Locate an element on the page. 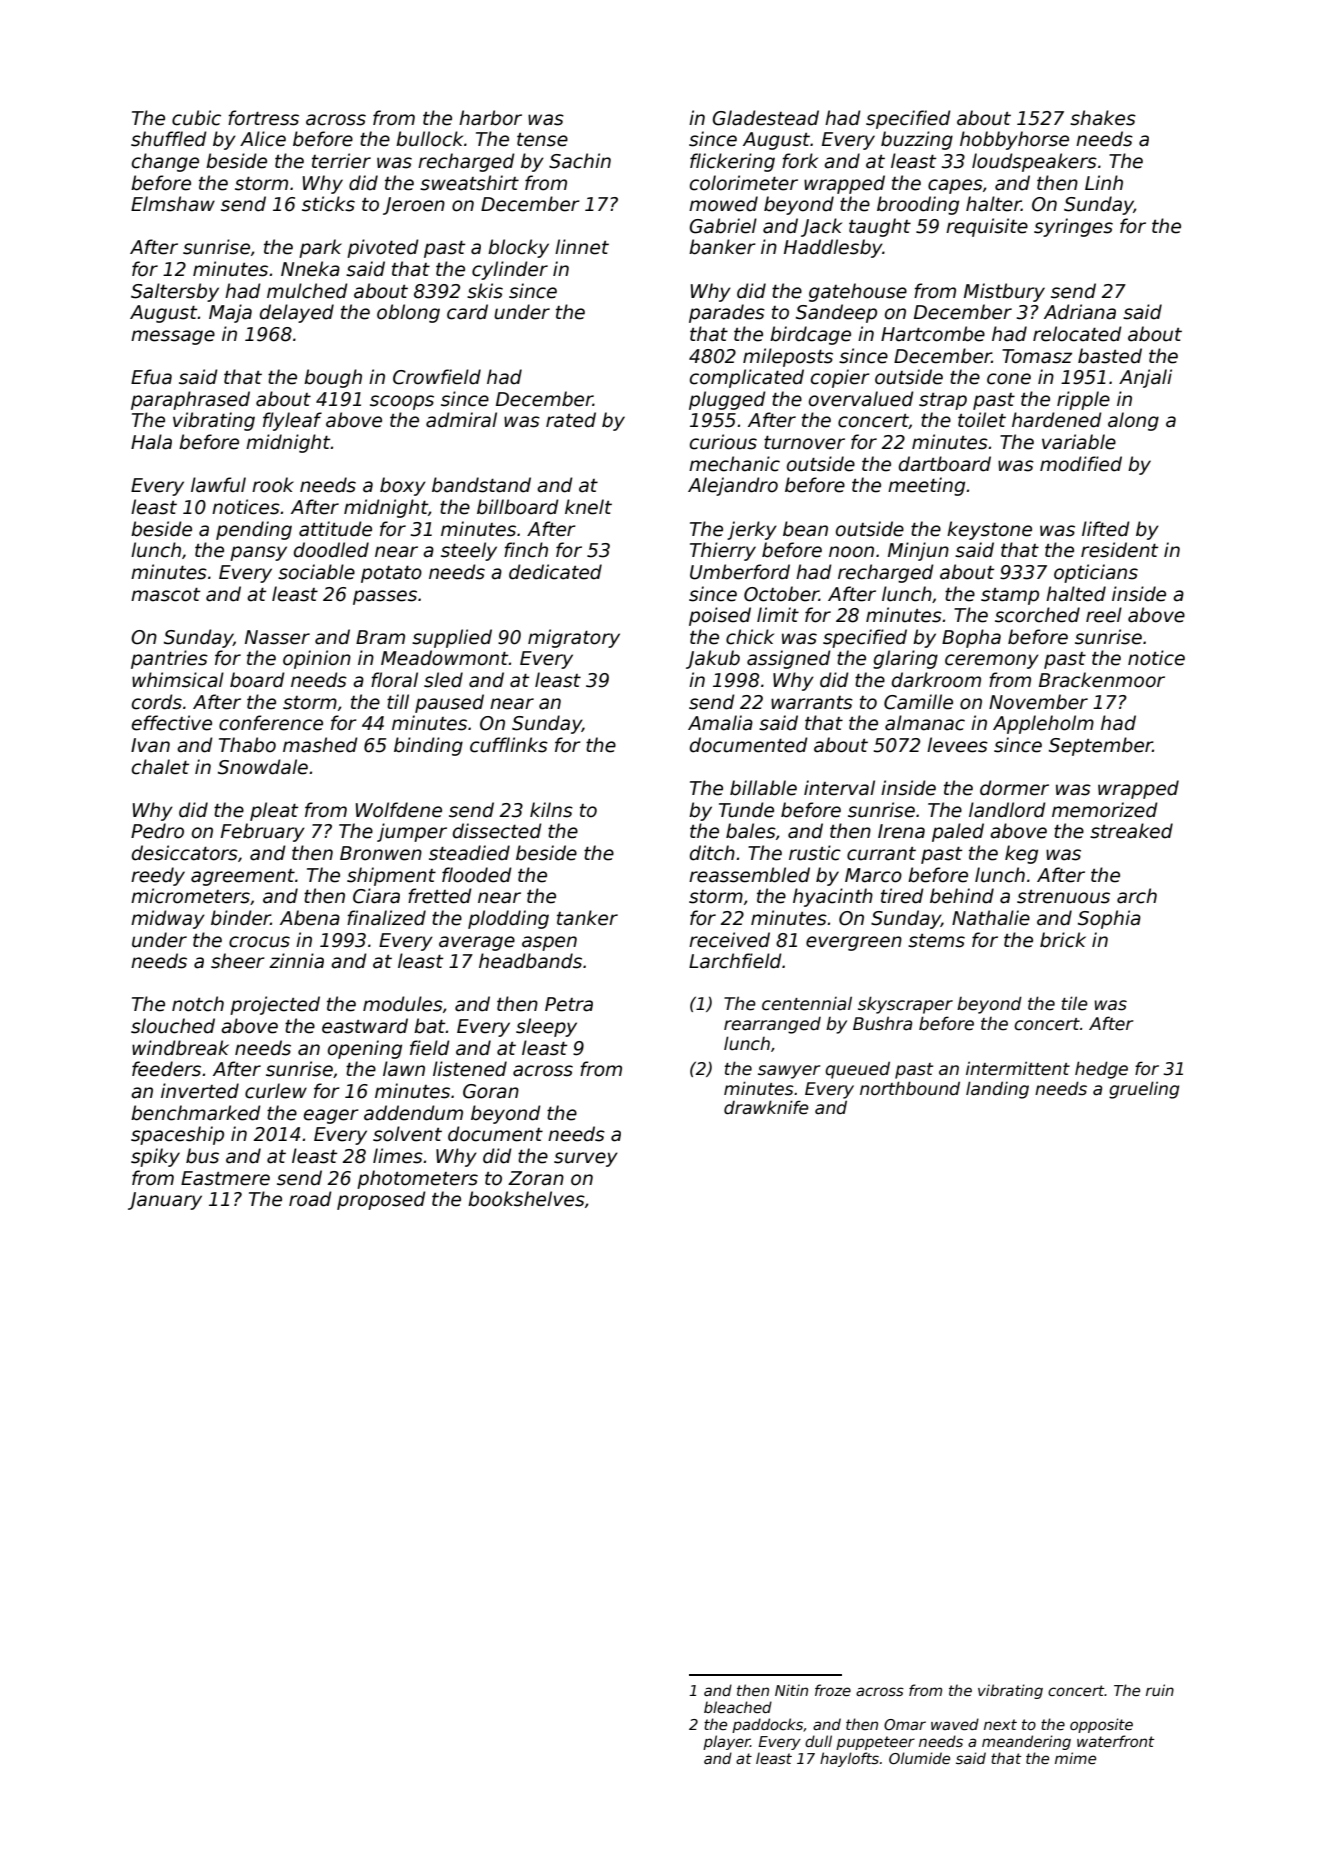 The width and height of the document is (1317, 1863). finalized is located at coordinates (386, 918).
